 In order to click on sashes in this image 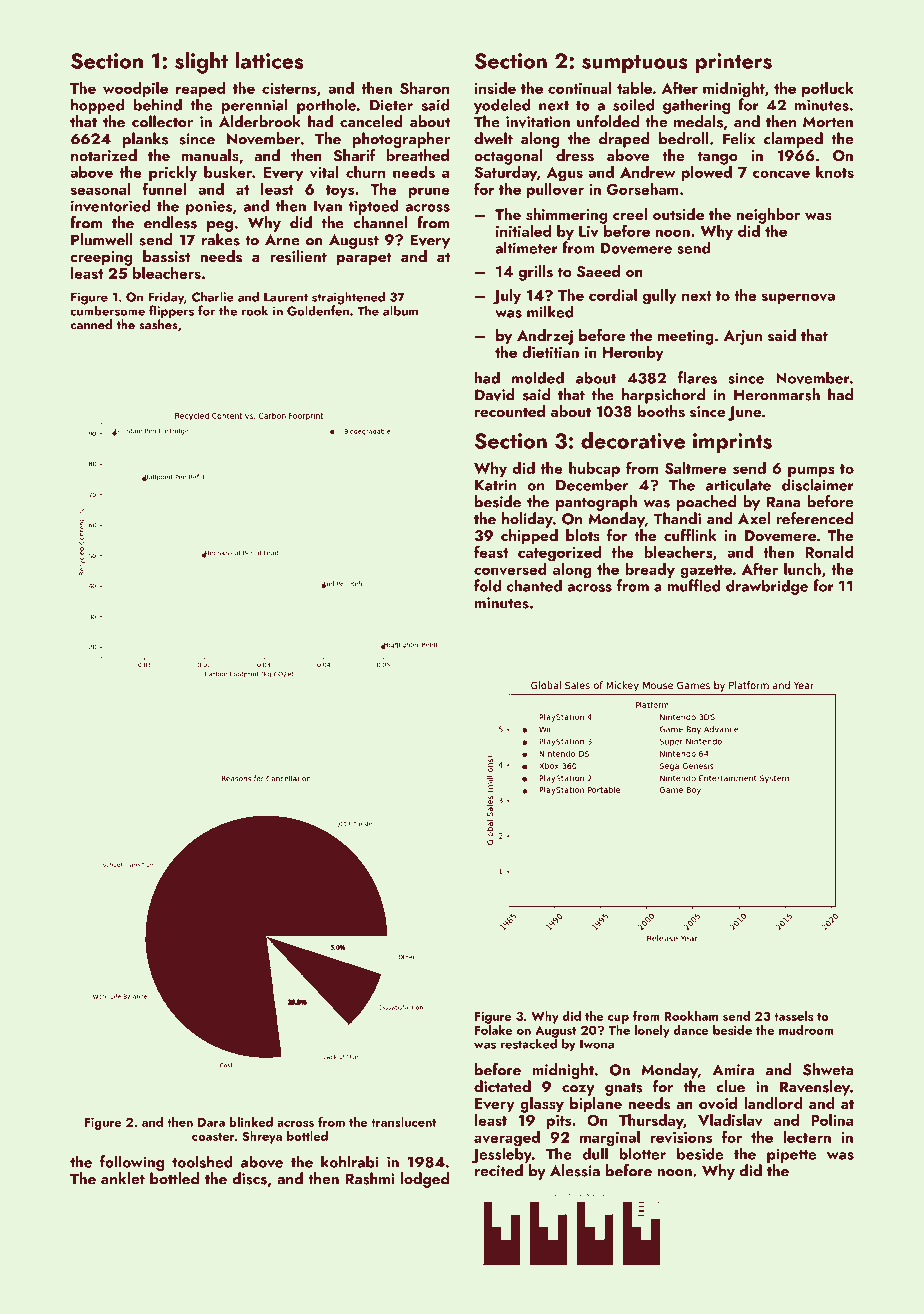, I will do `click(158, 324)`.
